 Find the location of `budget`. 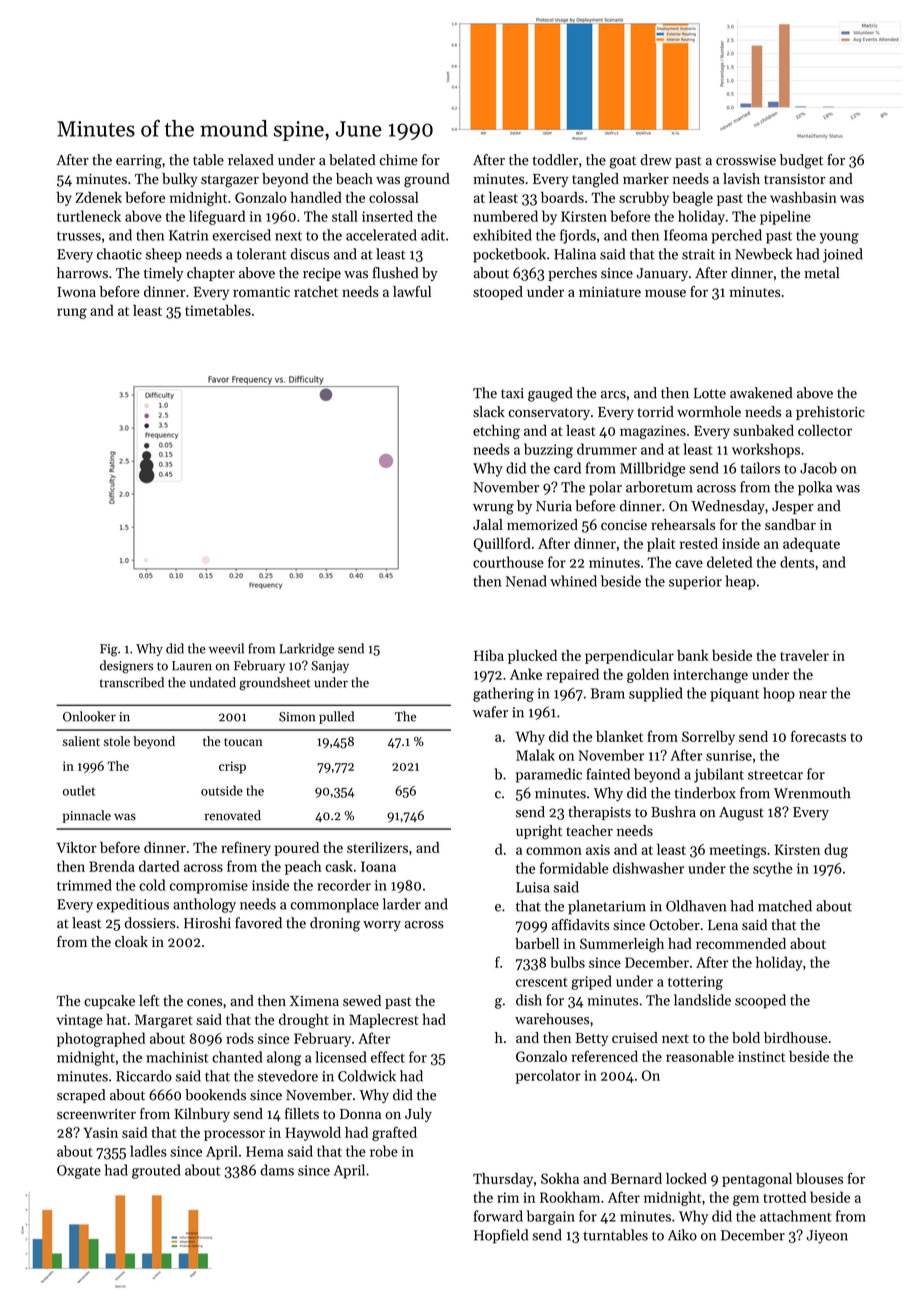

budget is located at coordinates (801, 161).
